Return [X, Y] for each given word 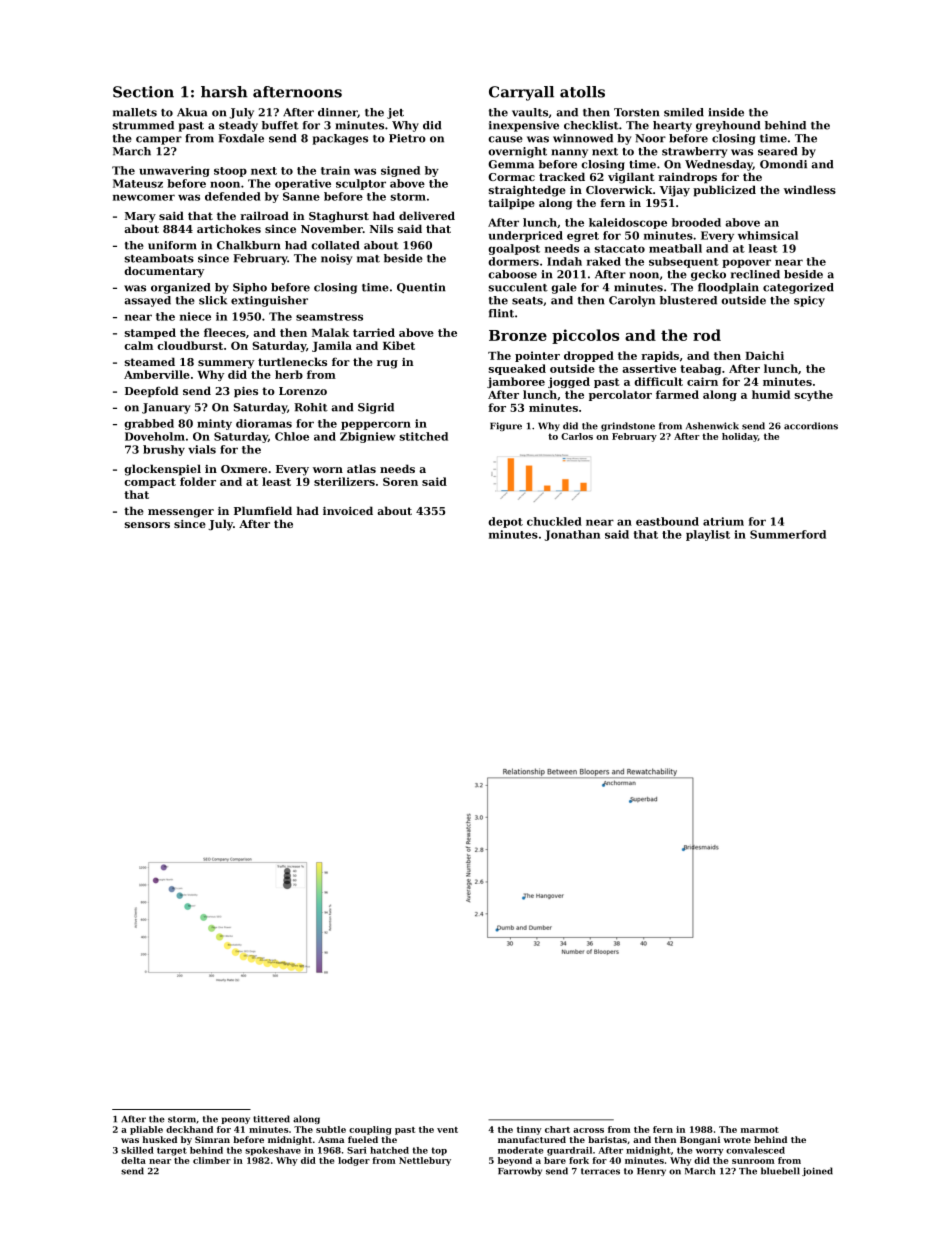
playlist [708, 535]
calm [138, 345]
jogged [569, 382]
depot [505, 522]
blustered [688, 300]
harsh [224, 92]
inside [726, 112]
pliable [146, 1130]
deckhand [189, 1129]
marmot [760, 1130]
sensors [147, 525]
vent [447, 1130]
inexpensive [524, 126]
